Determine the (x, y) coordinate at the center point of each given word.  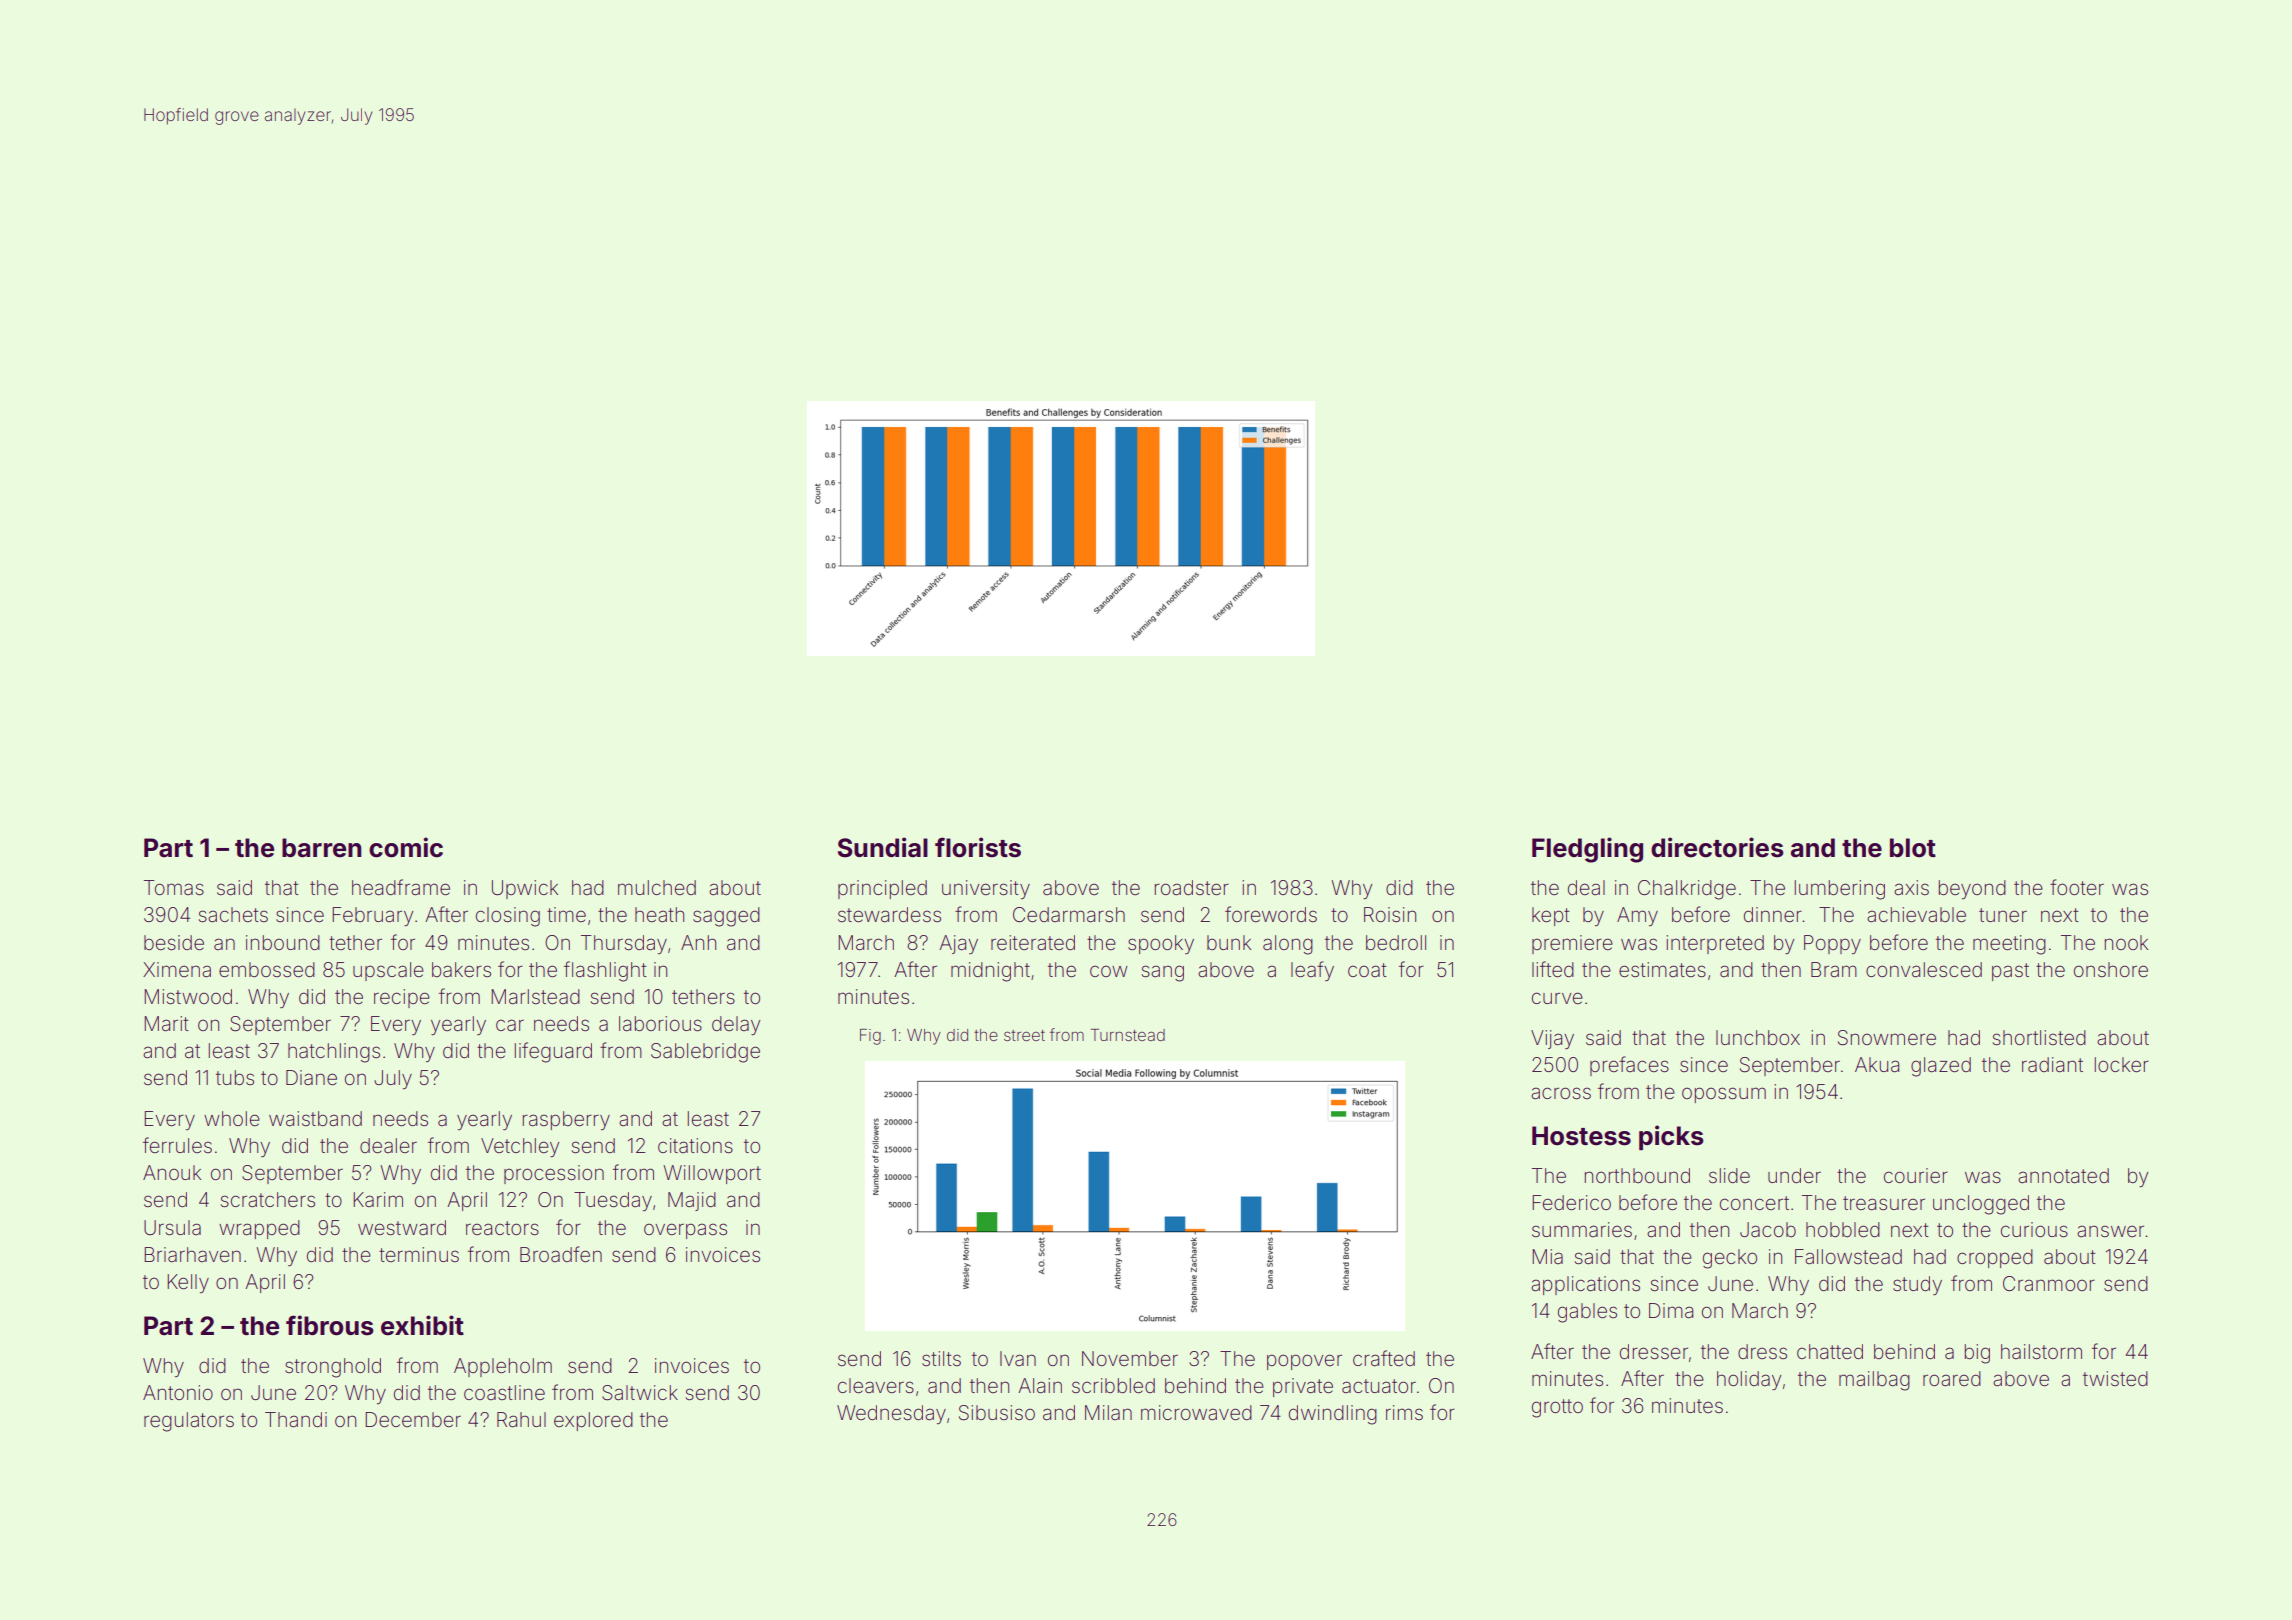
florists (978, 847)
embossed (267, 969)
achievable (1916, 914)
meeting (2009, 945)
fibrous (330, 1325)
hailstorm (2041, 1351)
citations (695, 1145)
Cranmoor (2049, 1283)
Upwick (525, 889)
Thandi (296, 1419)
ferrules (177, 1145)
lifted (1553, 969)
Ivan (1018, 1358)
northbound (1637, 1175)
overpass (685, 1231)
